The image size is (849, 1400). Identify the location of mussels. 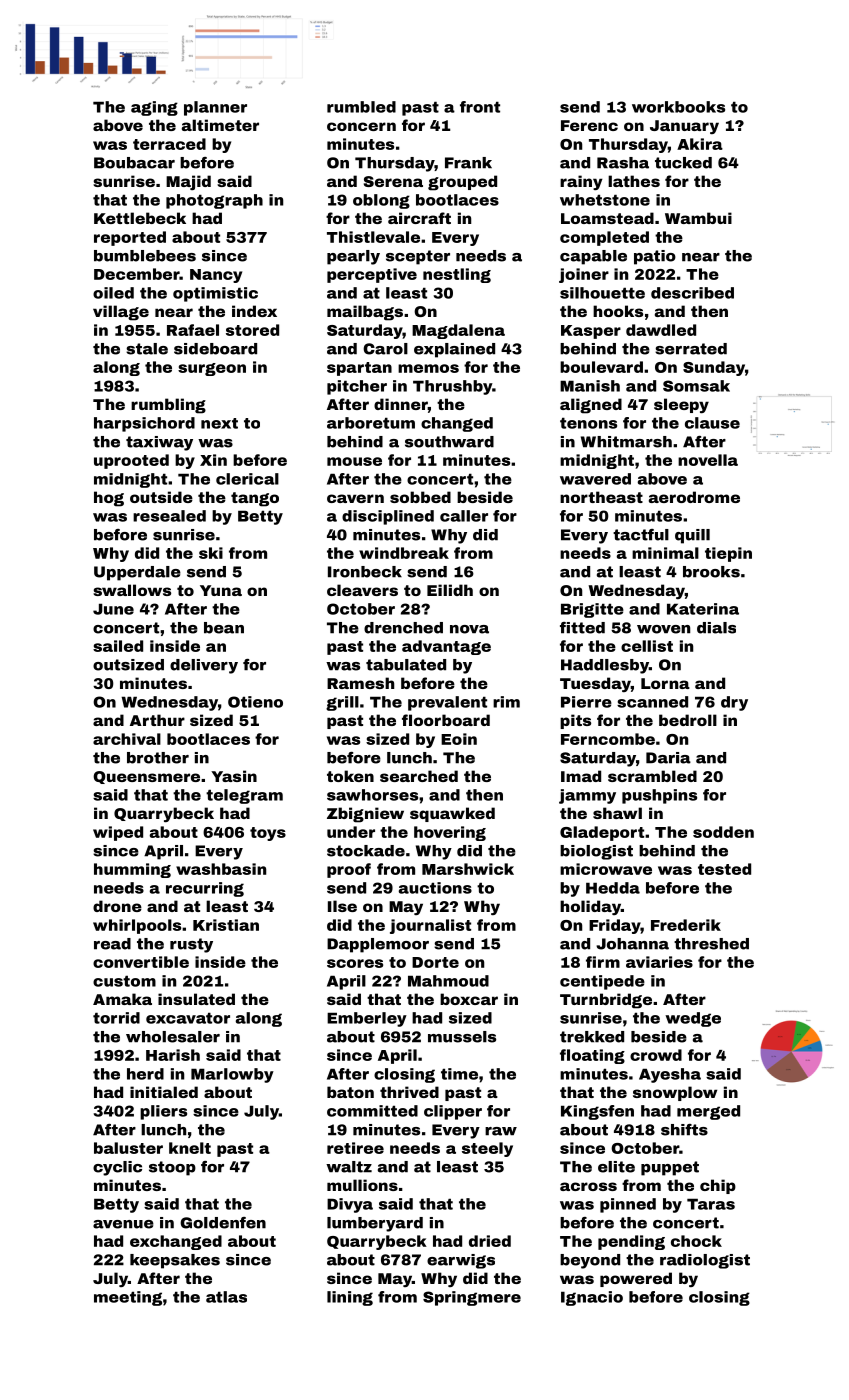
(462, 1037).
